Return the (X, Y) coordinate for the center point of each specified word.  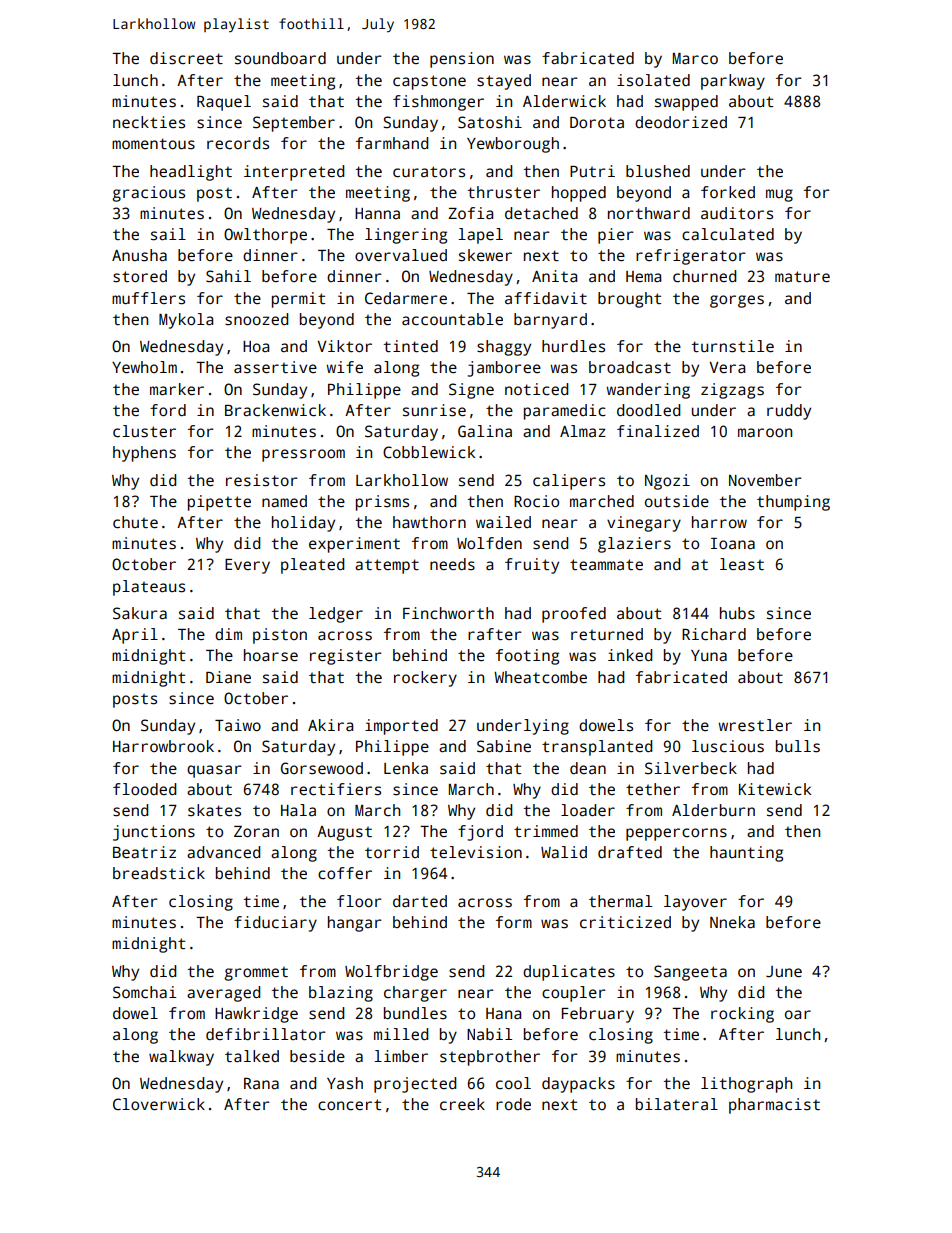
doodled (648, 410)
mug (779, 195)
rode (513, 1104)
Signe (471, 391)
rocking (742, 1015)
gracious (148, 194)
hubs (737, 613)
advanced (223, 852)
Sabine (504, 746)
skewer (485, 255)
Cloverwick (159, 1104)
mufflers (148, 298)
